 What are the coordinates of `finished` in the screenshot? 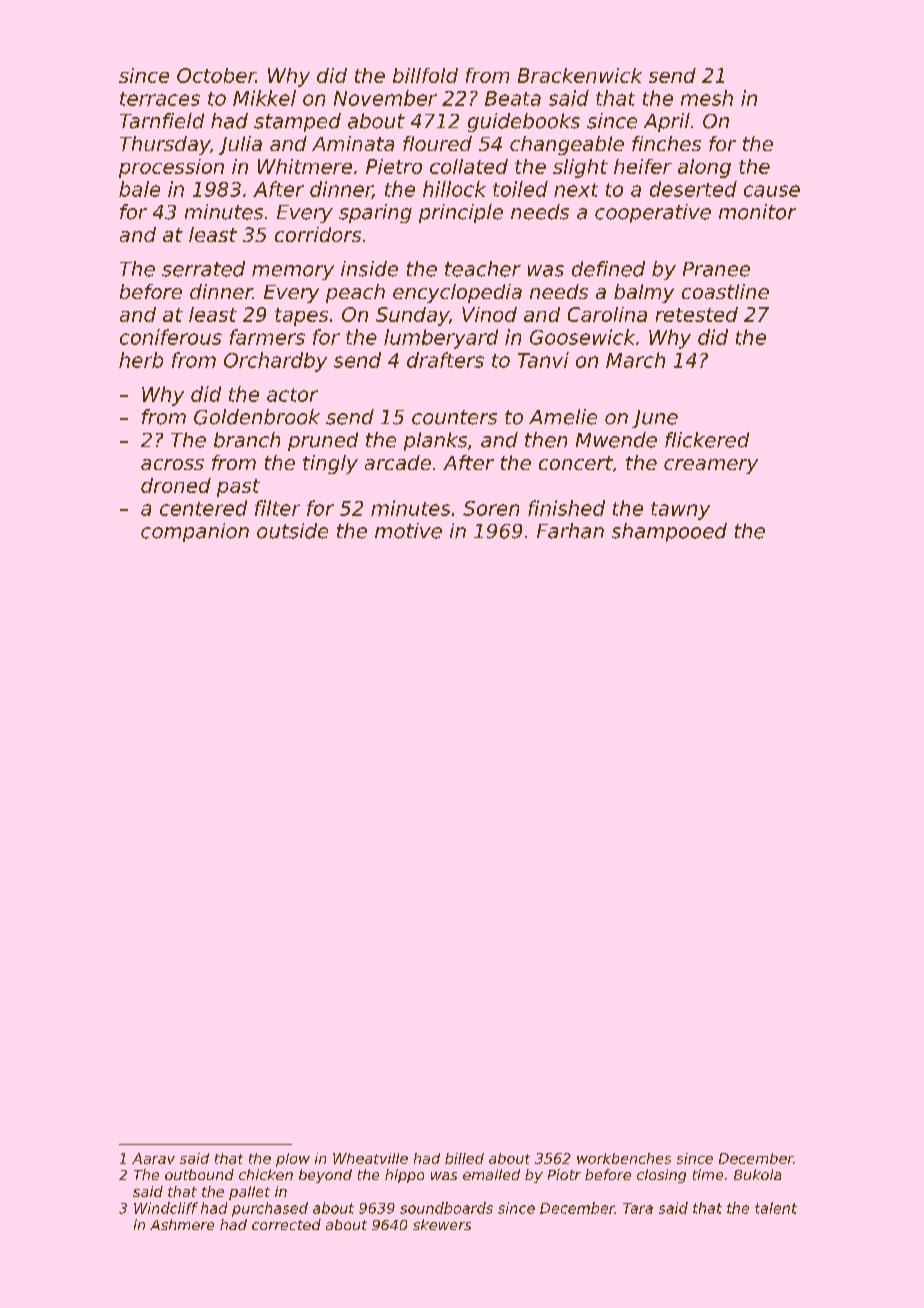 It's located at (566, 508).
